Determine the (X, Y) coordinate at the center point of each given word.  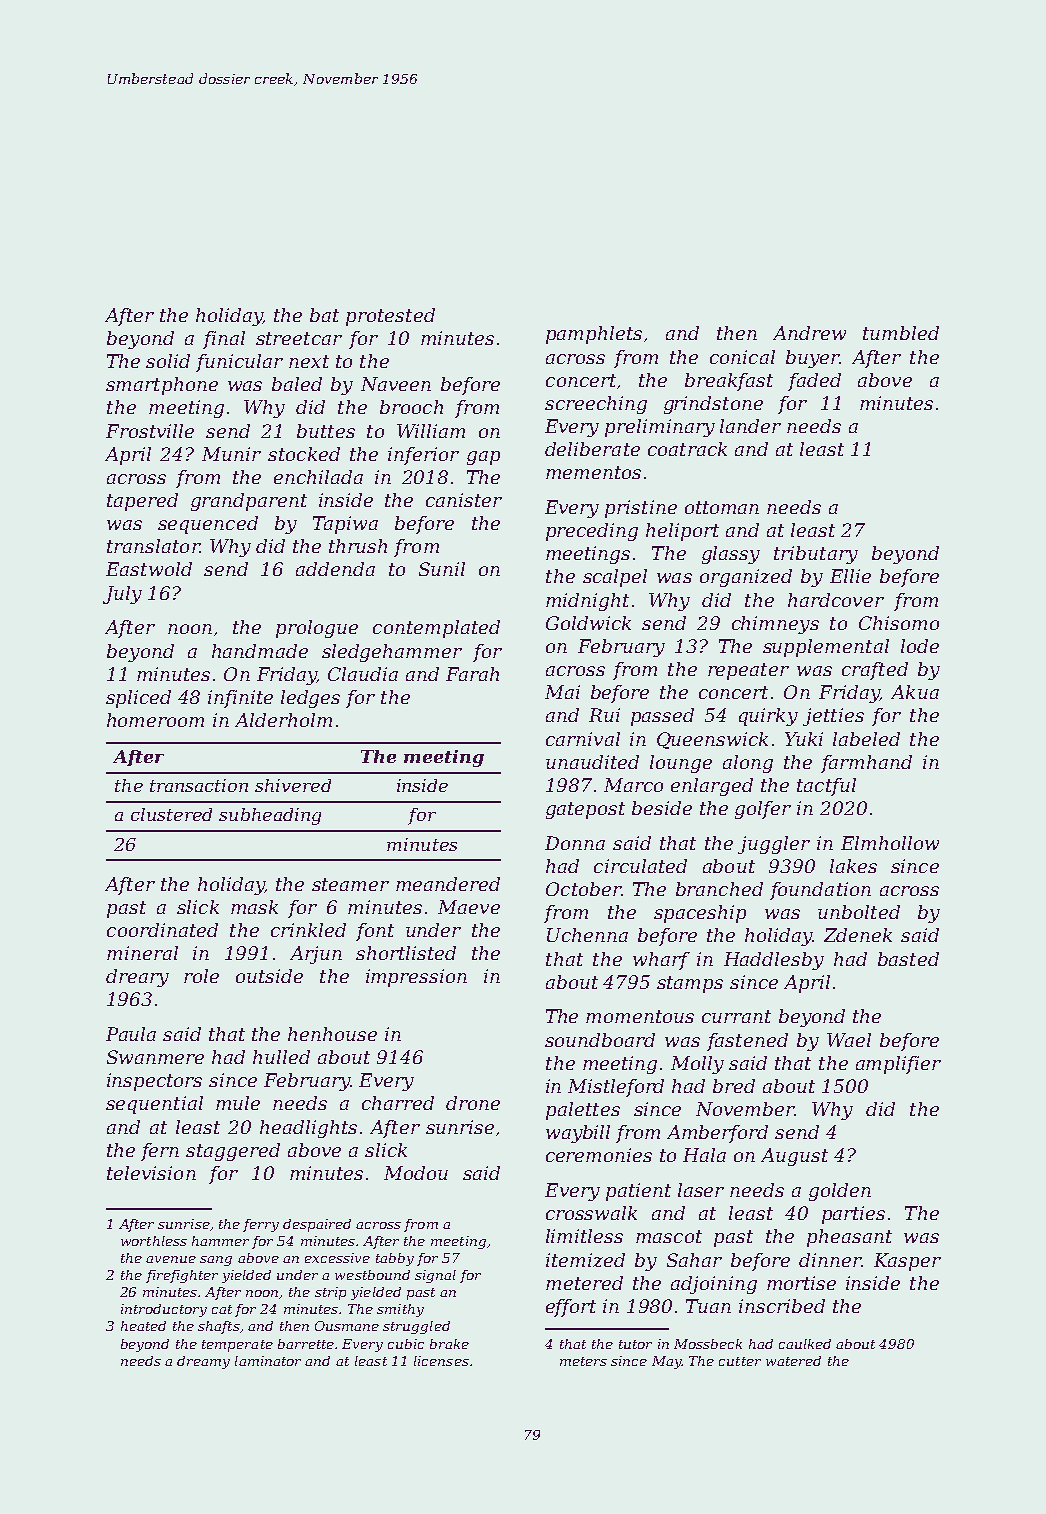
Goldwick (588, 623)
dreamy (203, 1362)
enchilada (318, 477)
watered (793, 1361)
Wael (849, 1040)
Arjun (316, 955)
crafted (875, 671)
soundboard (600, 1040)
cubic (406, 1344)
